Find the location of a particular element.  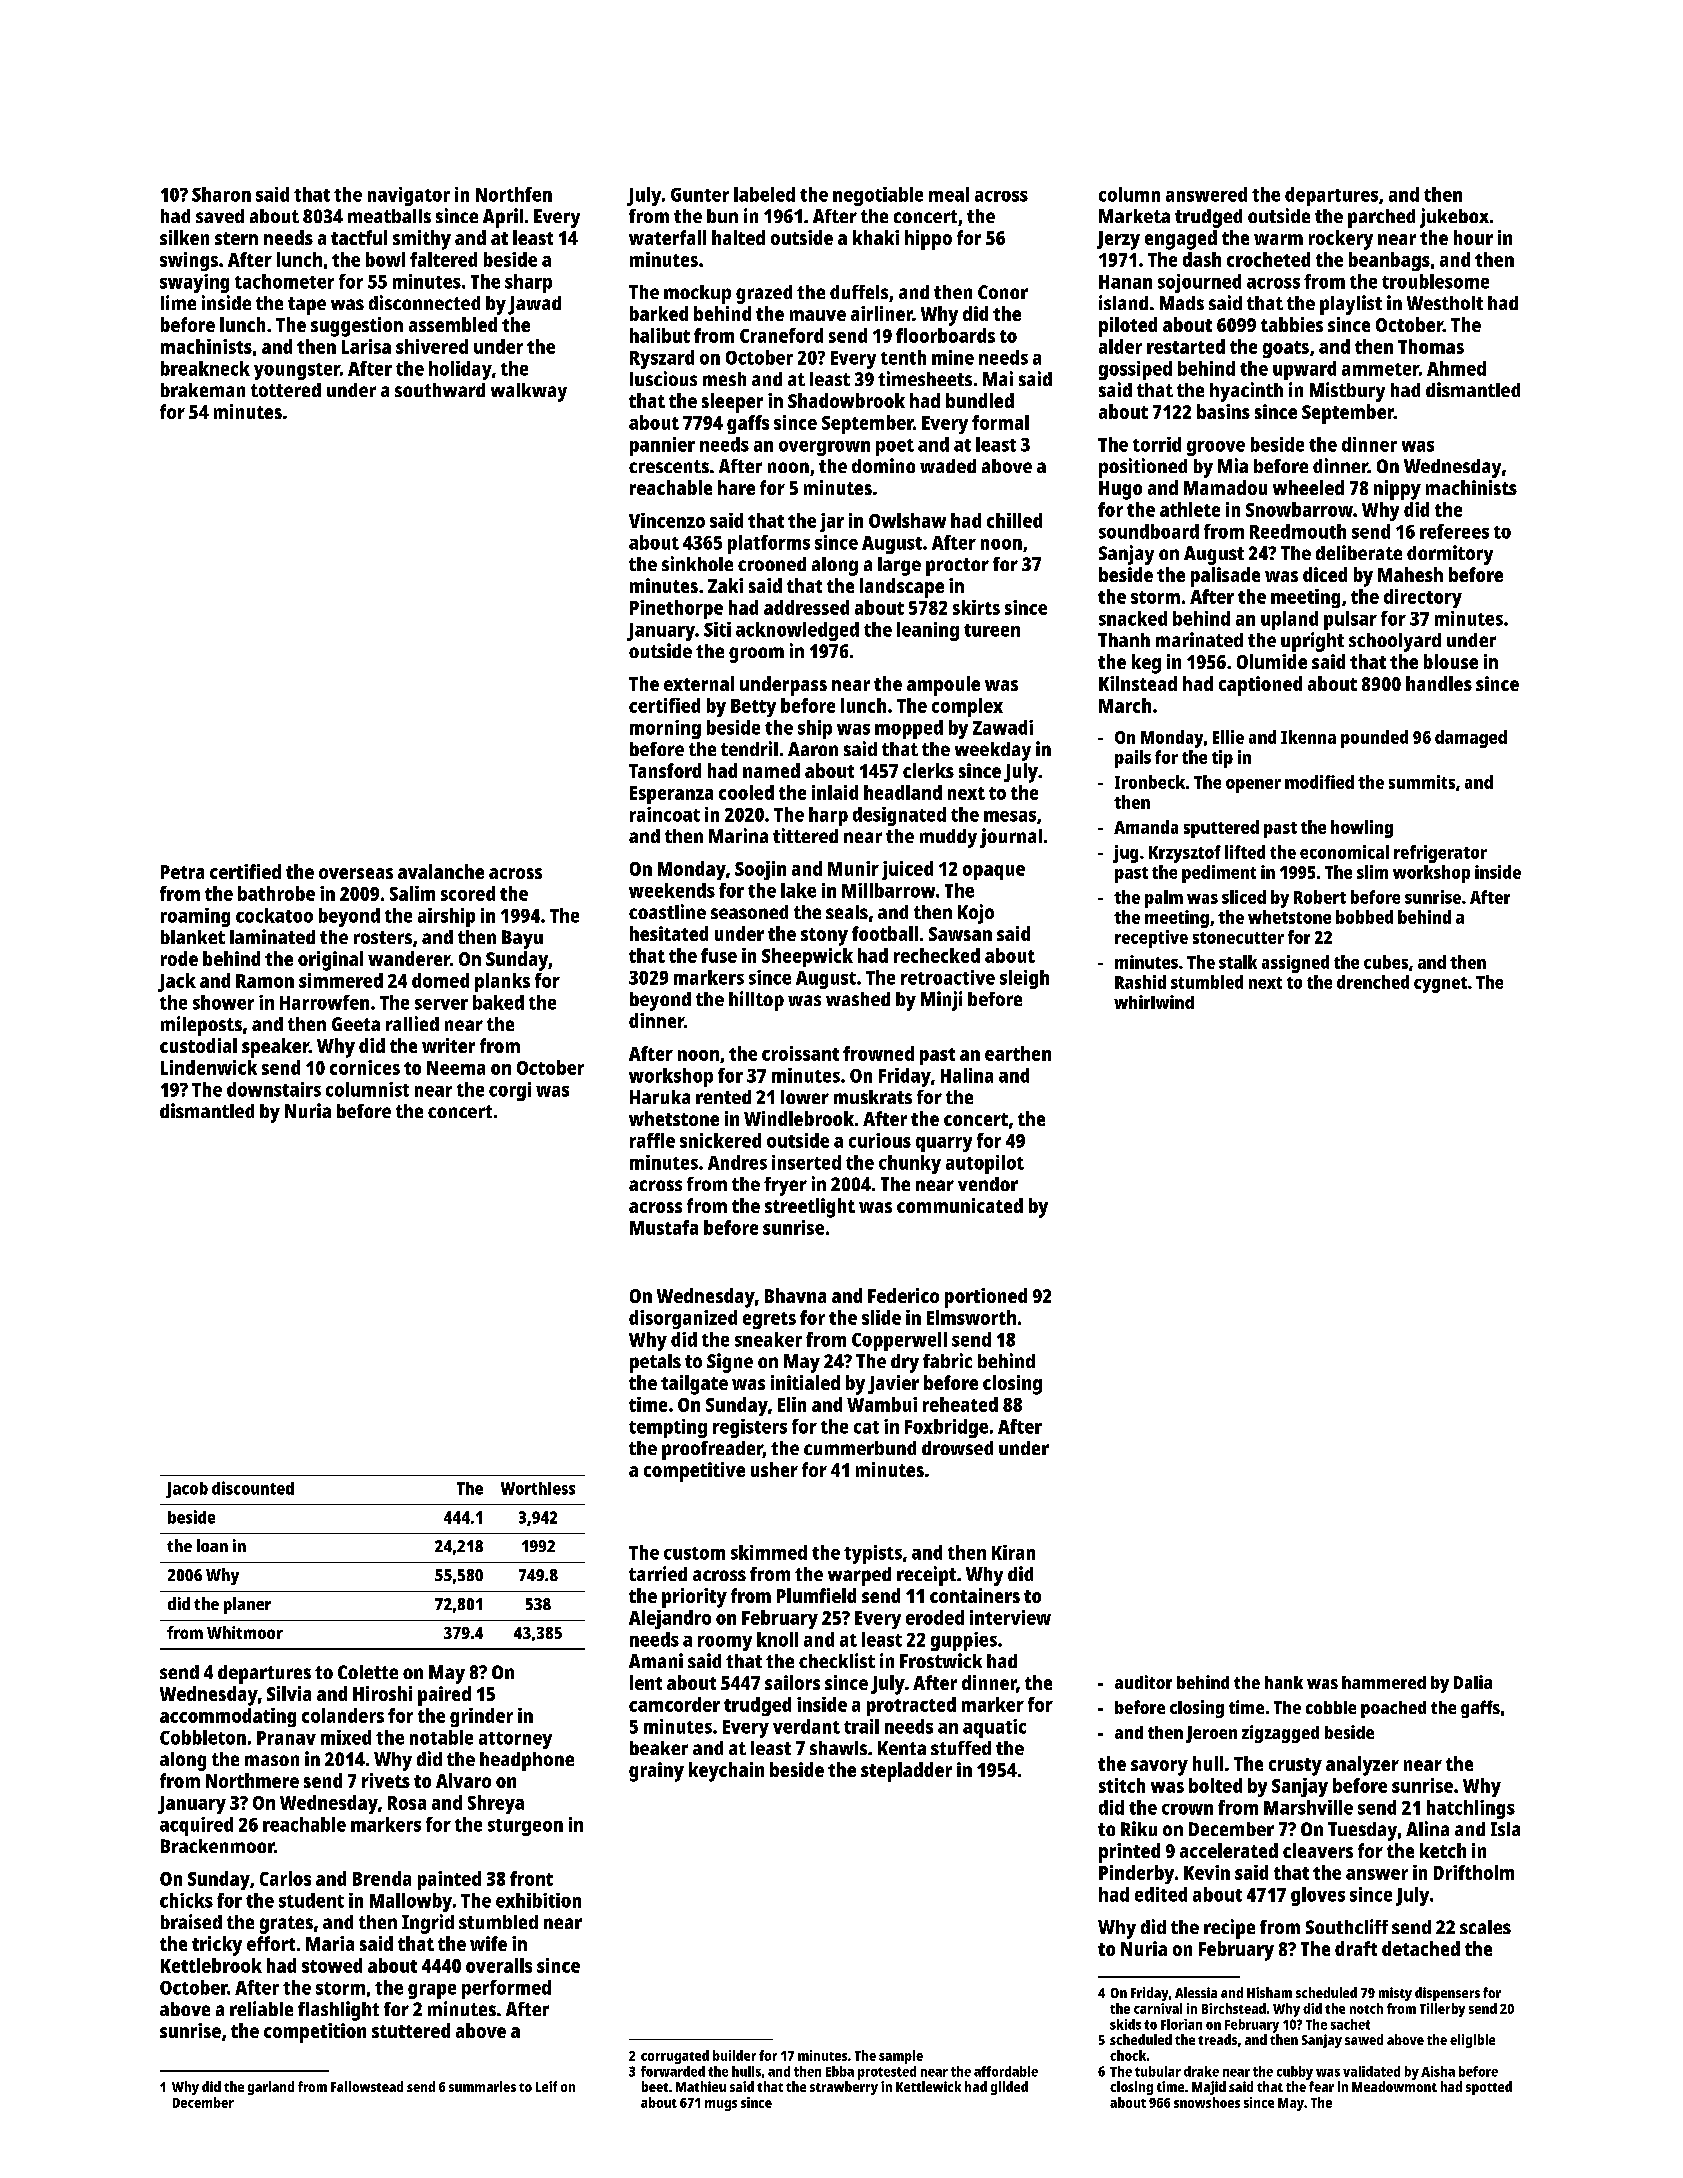

blouse is located at coordinates (1451, 661).
